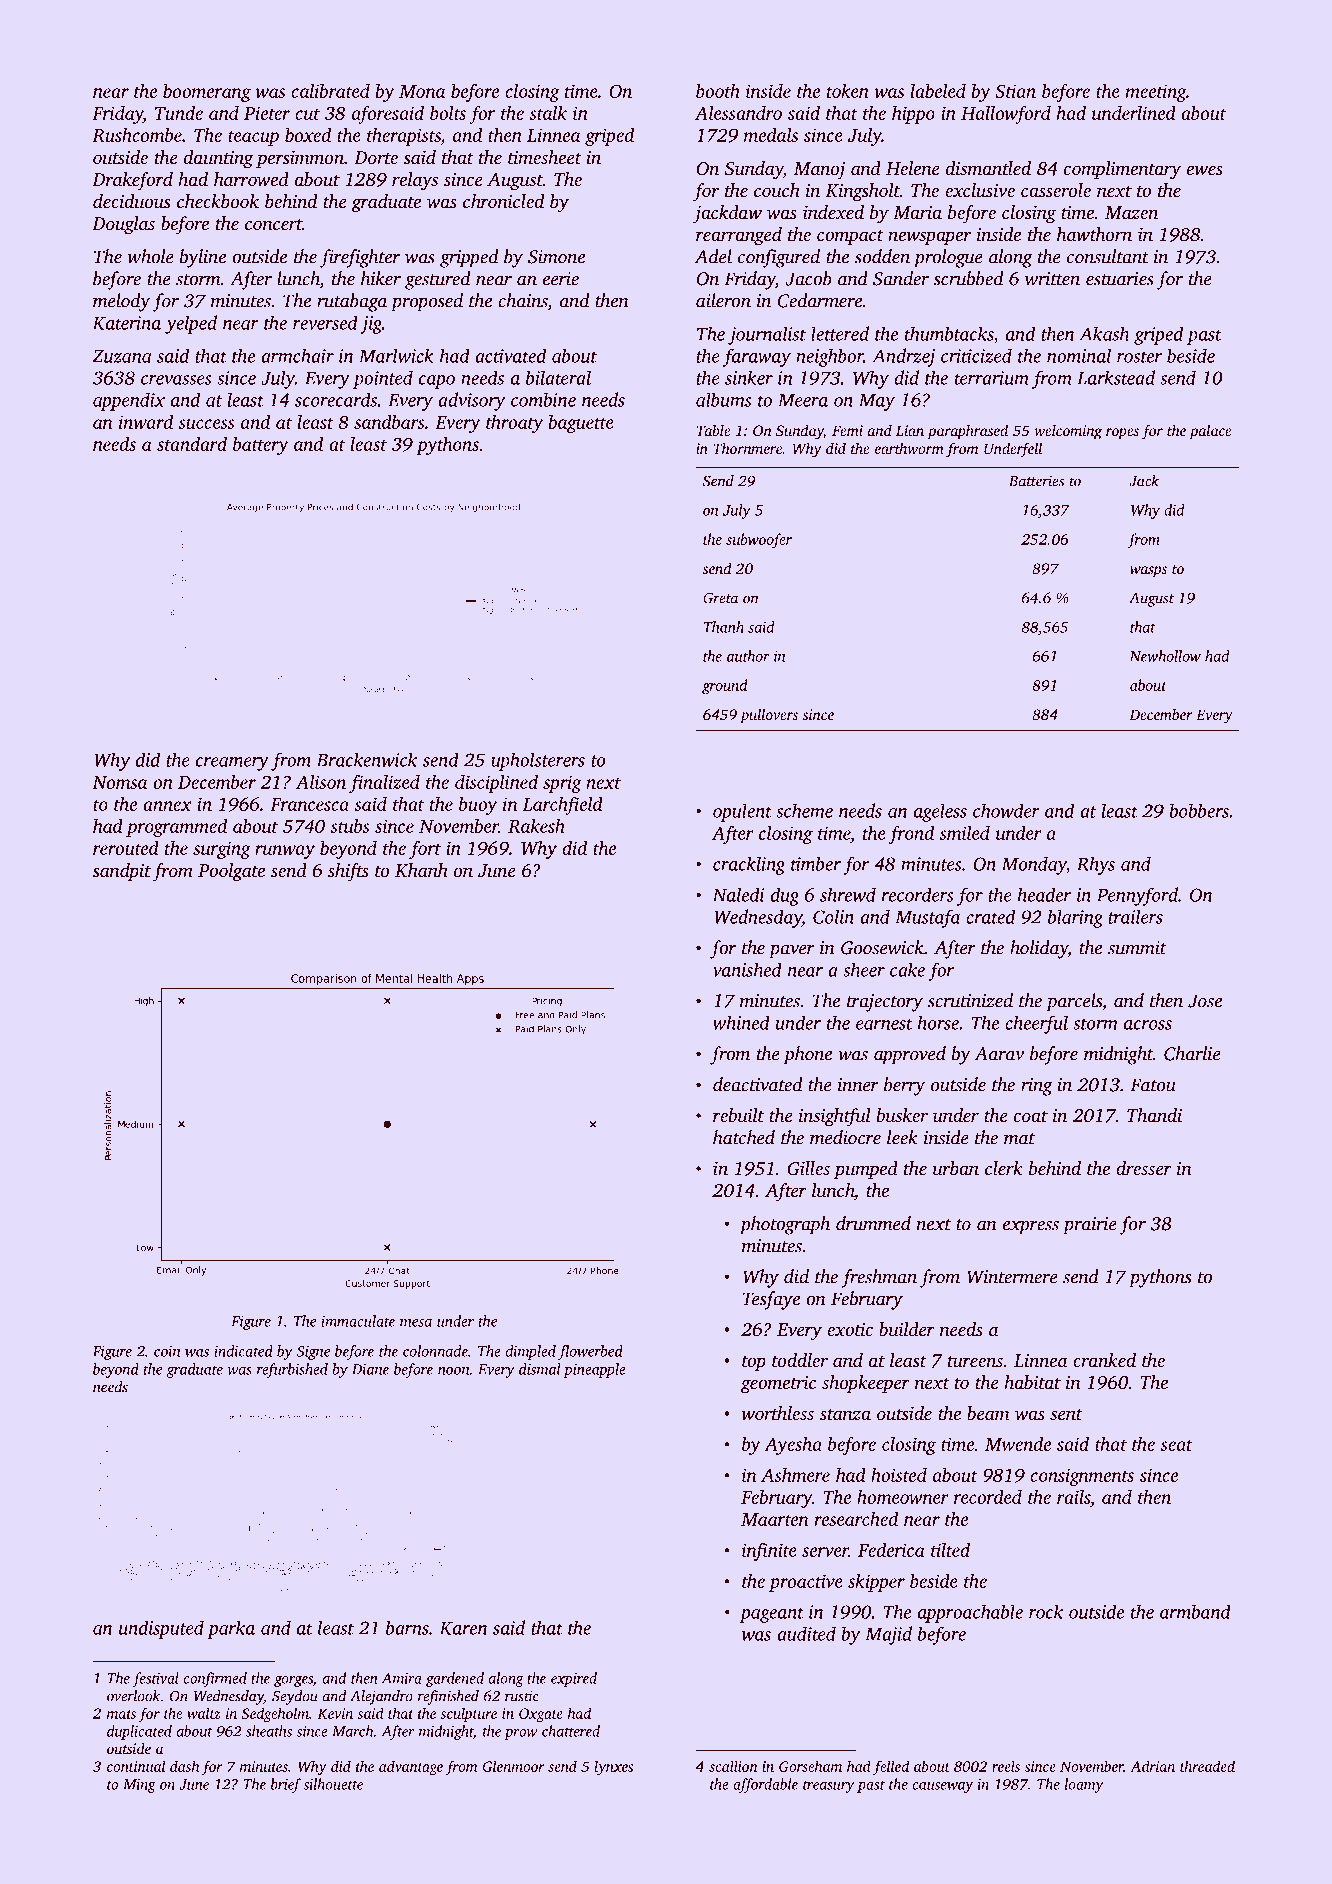  I want to click on Pennyford, so click(1137, 896).
